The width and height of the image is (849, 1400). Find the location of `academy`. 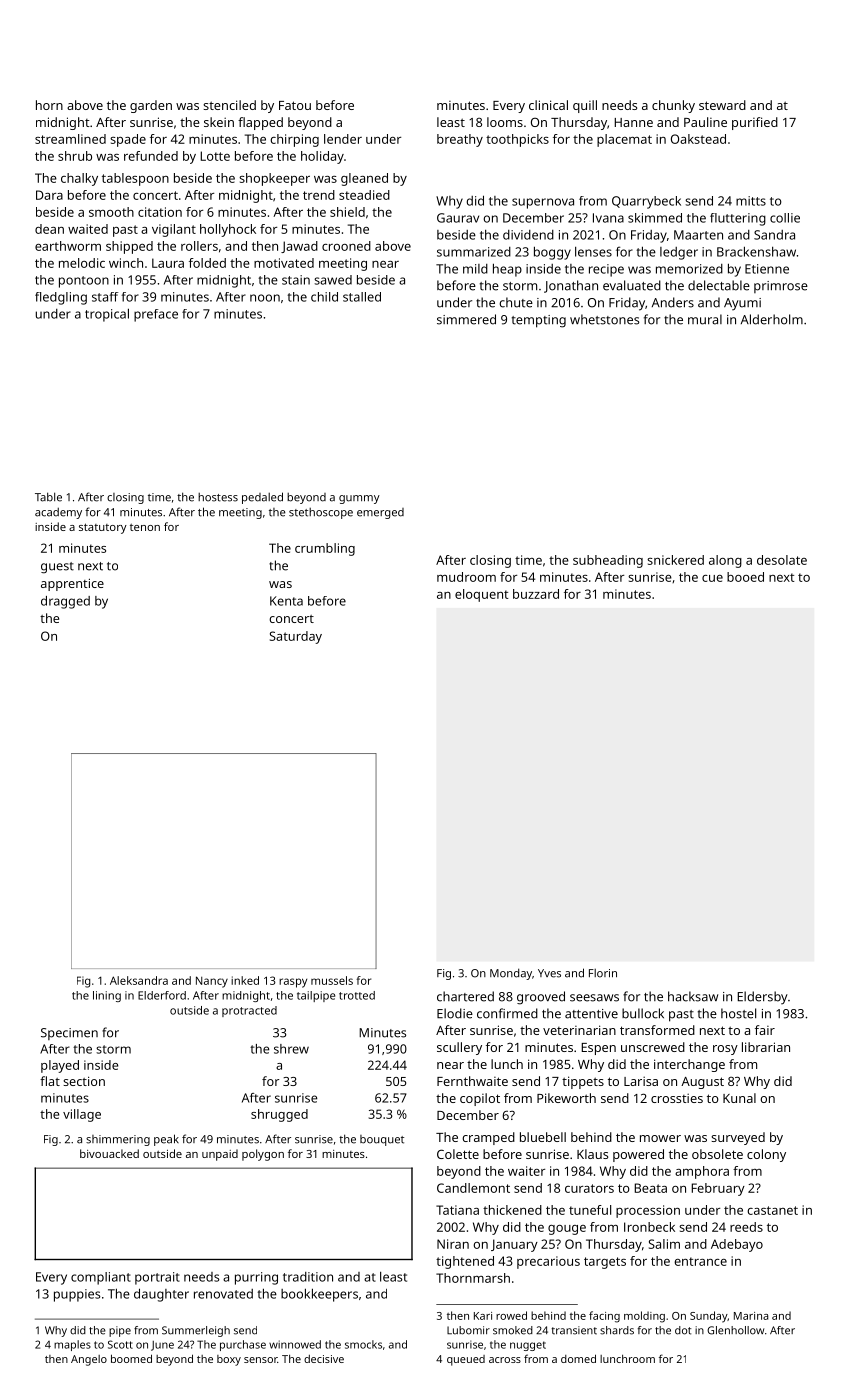

academy is located at coordinates (58, 513).
